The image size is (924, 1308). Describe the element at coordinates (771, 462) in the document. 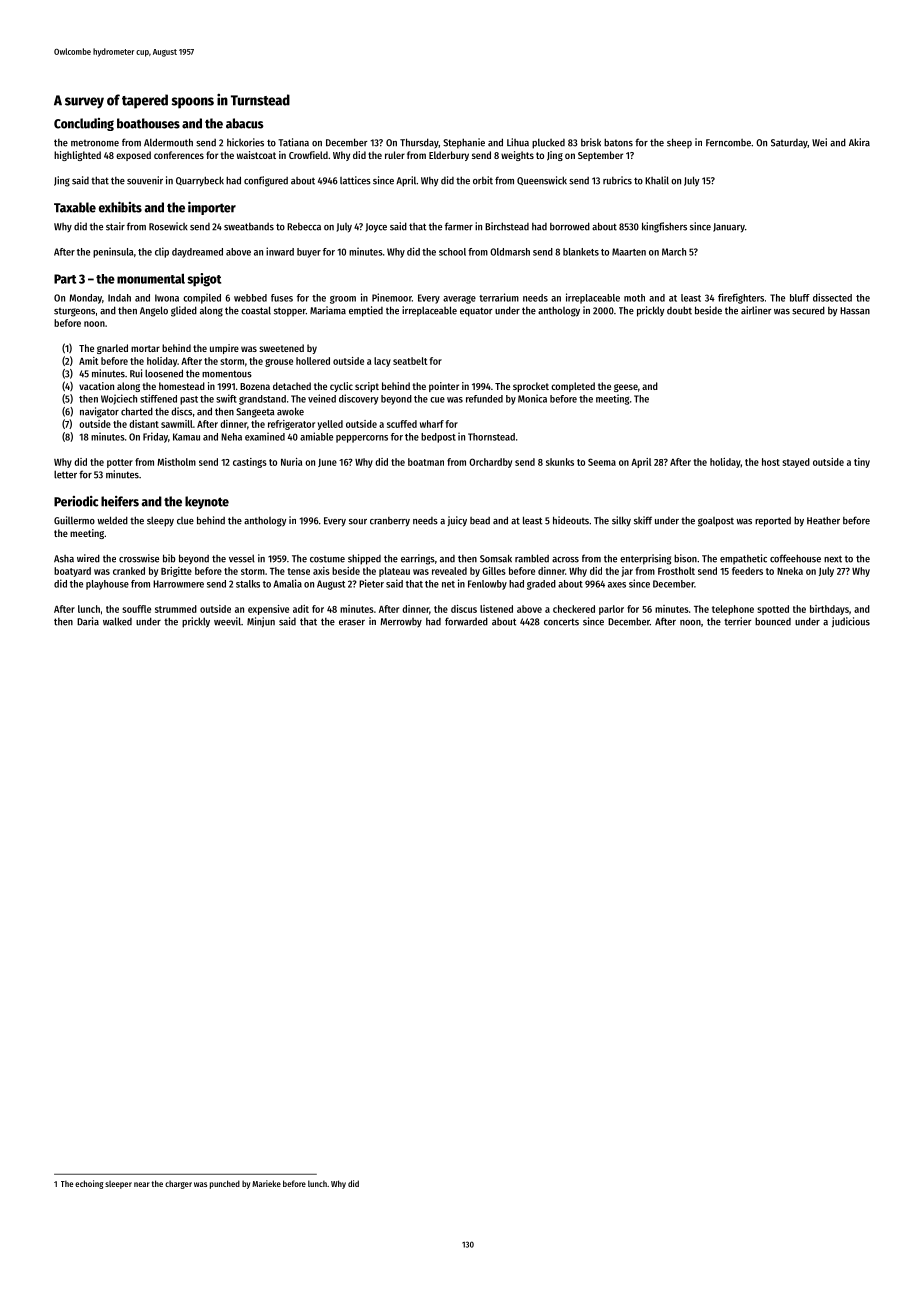

I see `host` at that location.
